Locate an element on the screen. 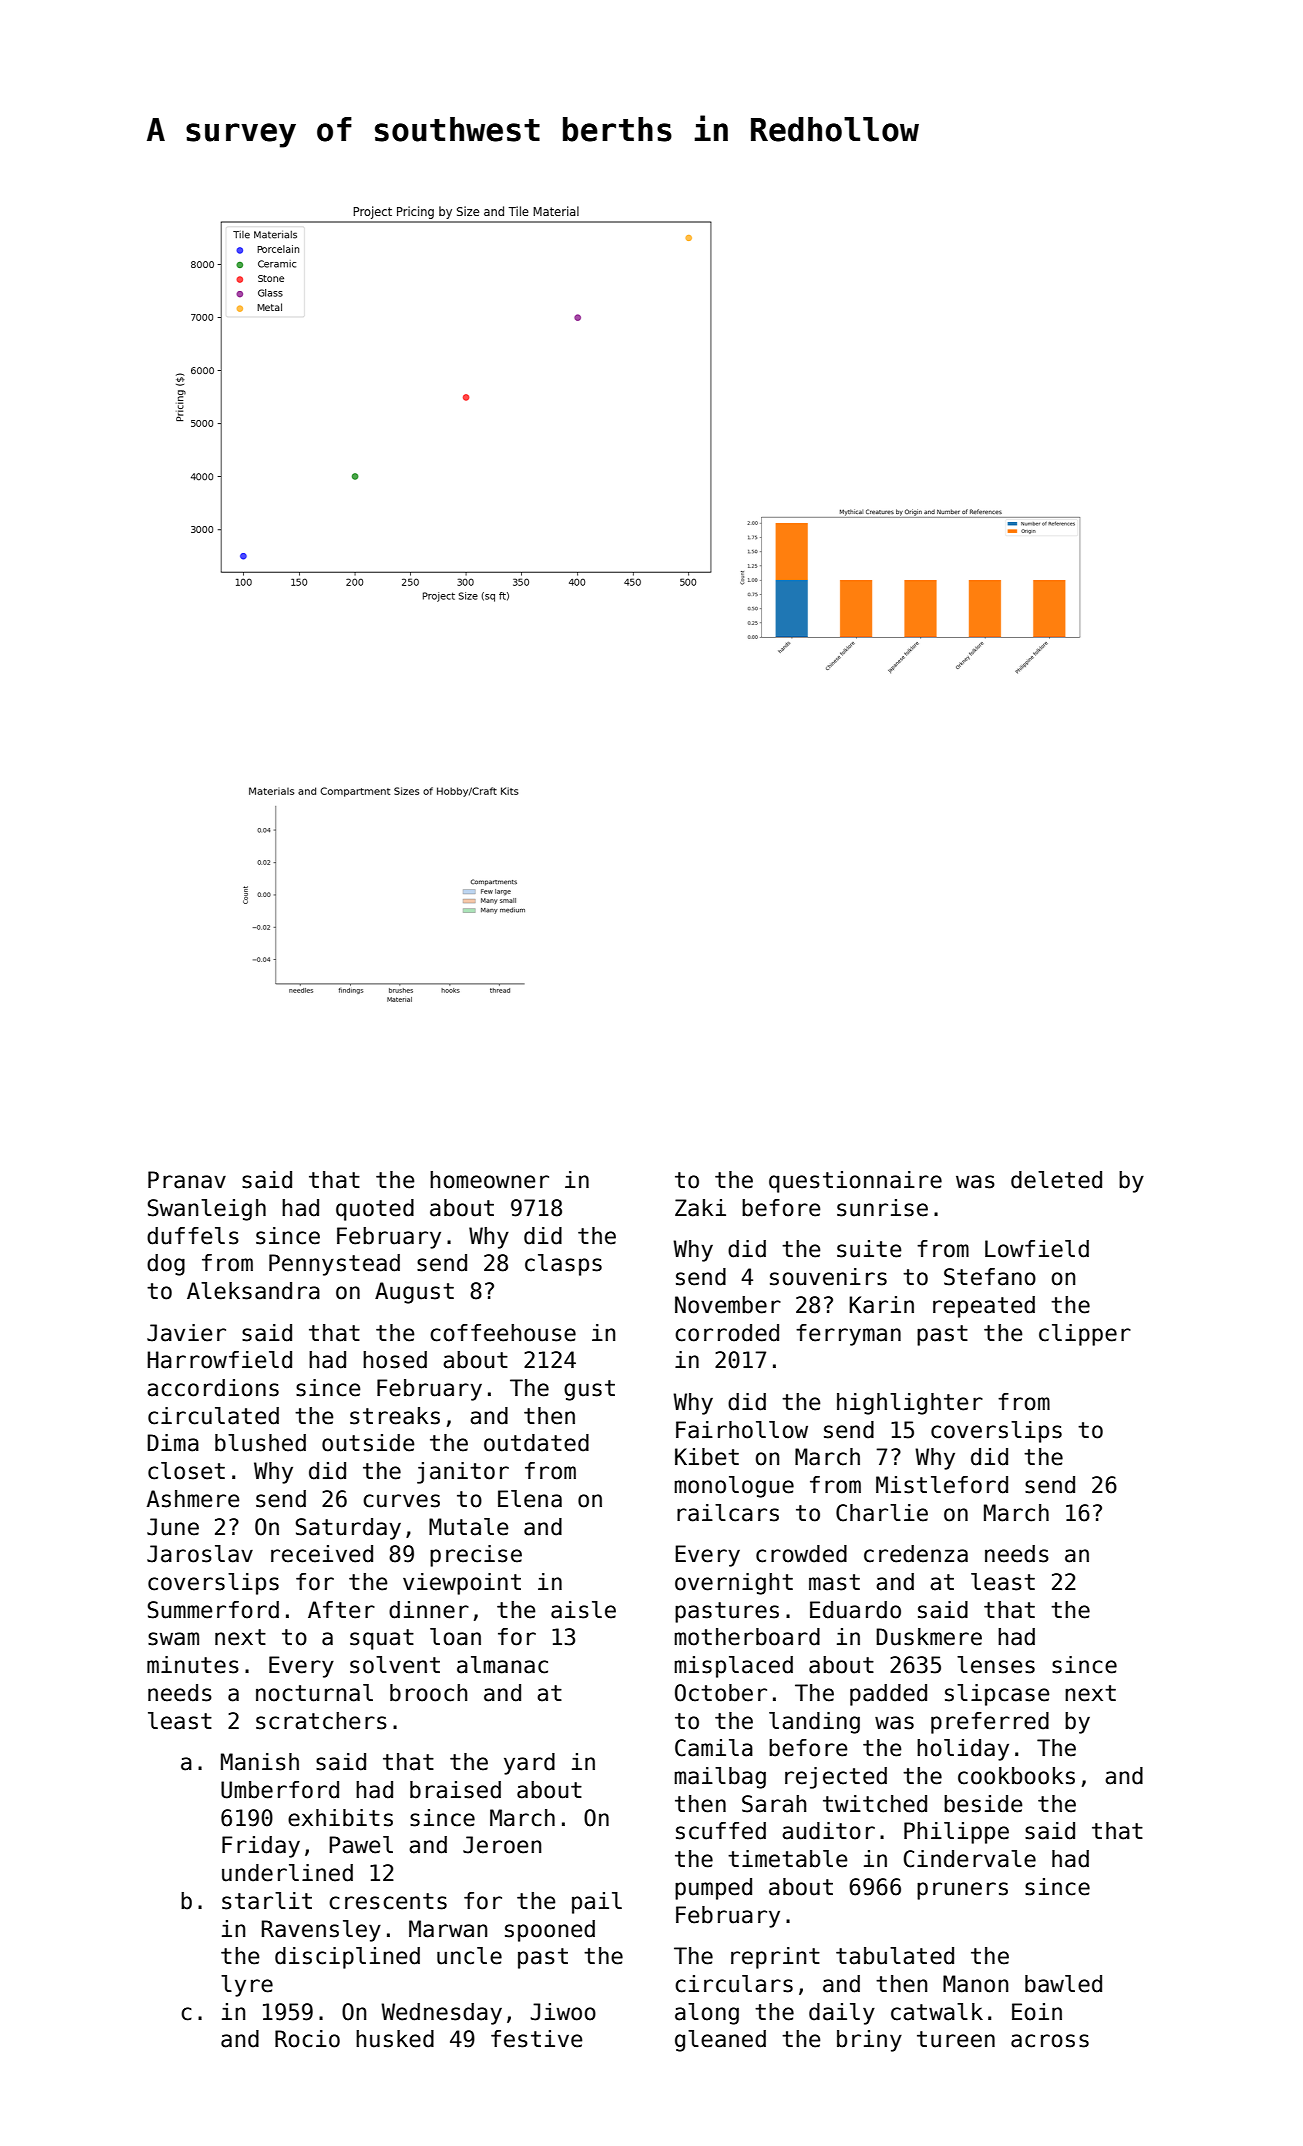 This screenshot has height=2146, width=1303. beside is located at coordinates (983, 1804).
